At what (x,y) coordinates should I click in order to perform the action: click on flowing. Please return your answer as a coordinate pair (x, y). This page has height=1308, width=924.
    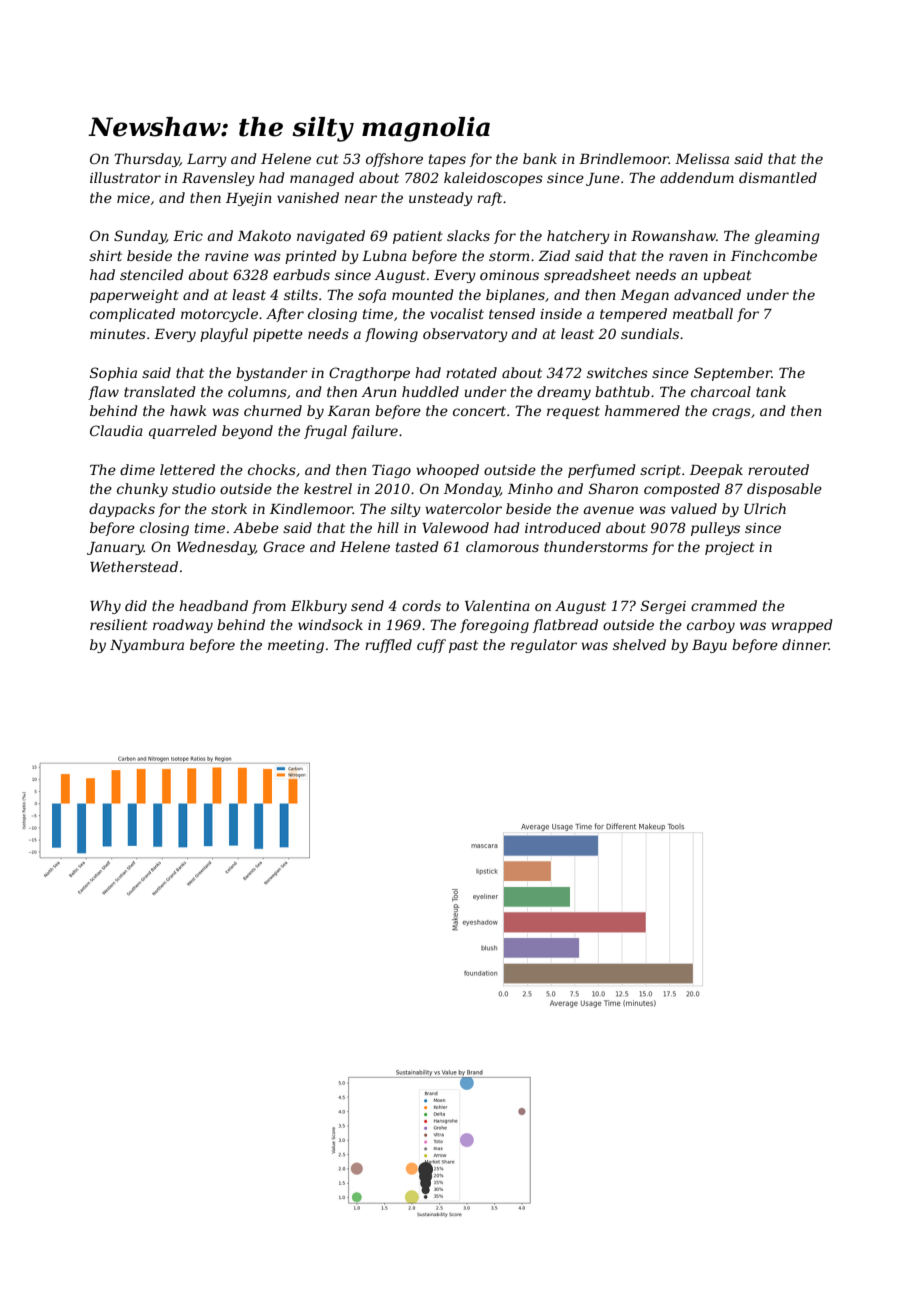
    Looking at the image, I should click on (391, 335).
